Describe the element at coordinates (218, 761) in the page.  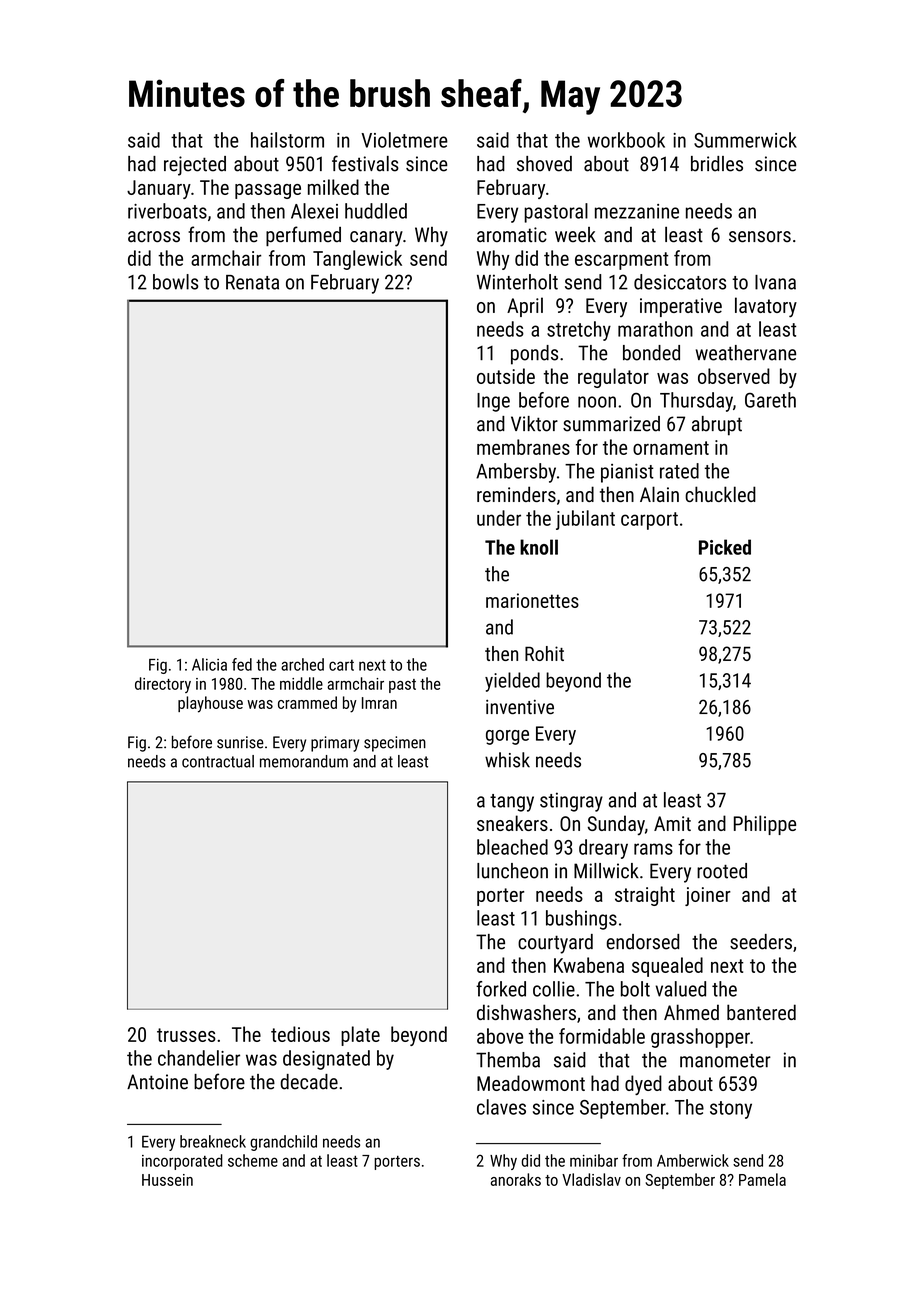
I see `contractual` at that location.
